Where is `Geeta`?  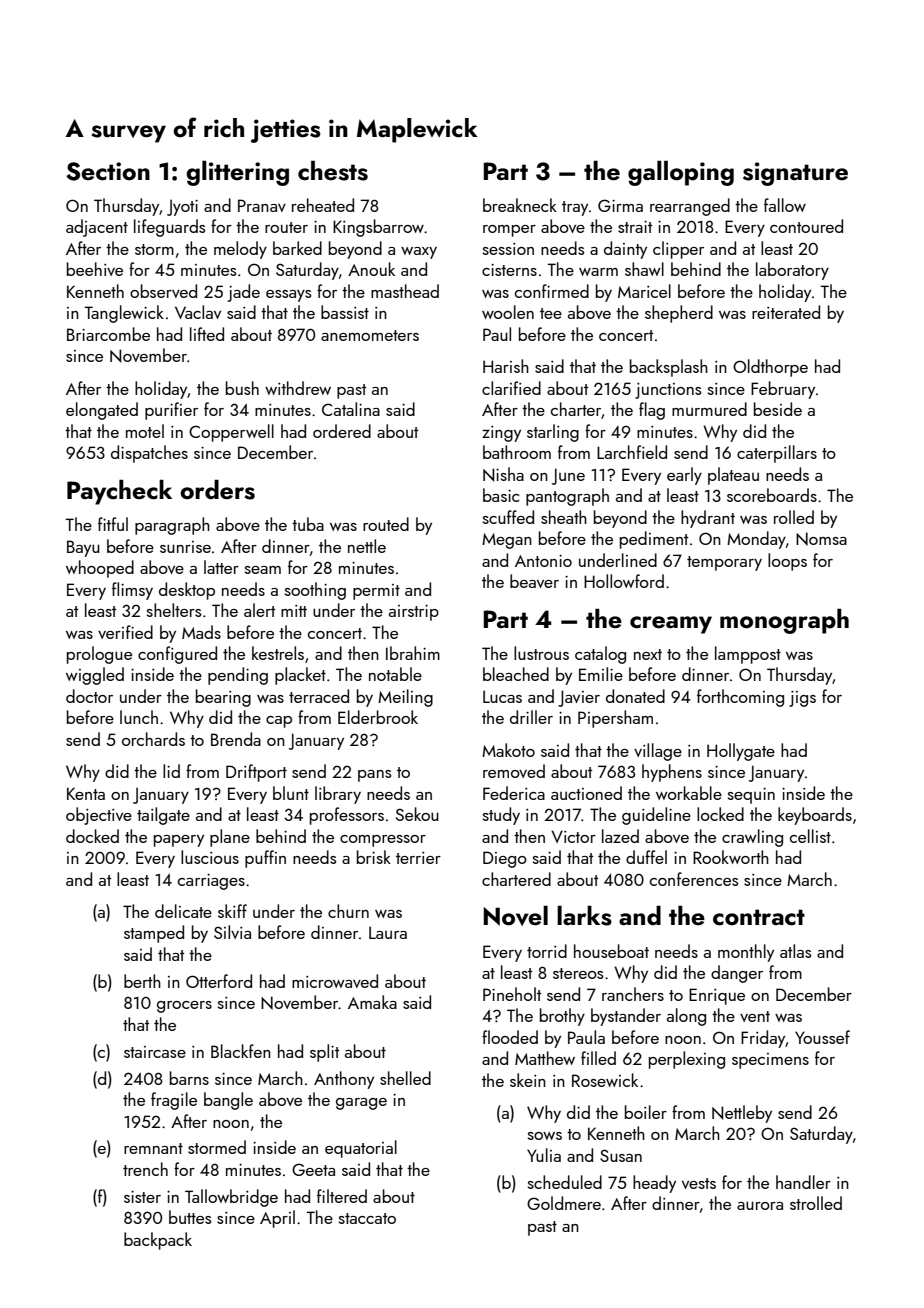 Geeta is located at coordinates (313, 1169).
